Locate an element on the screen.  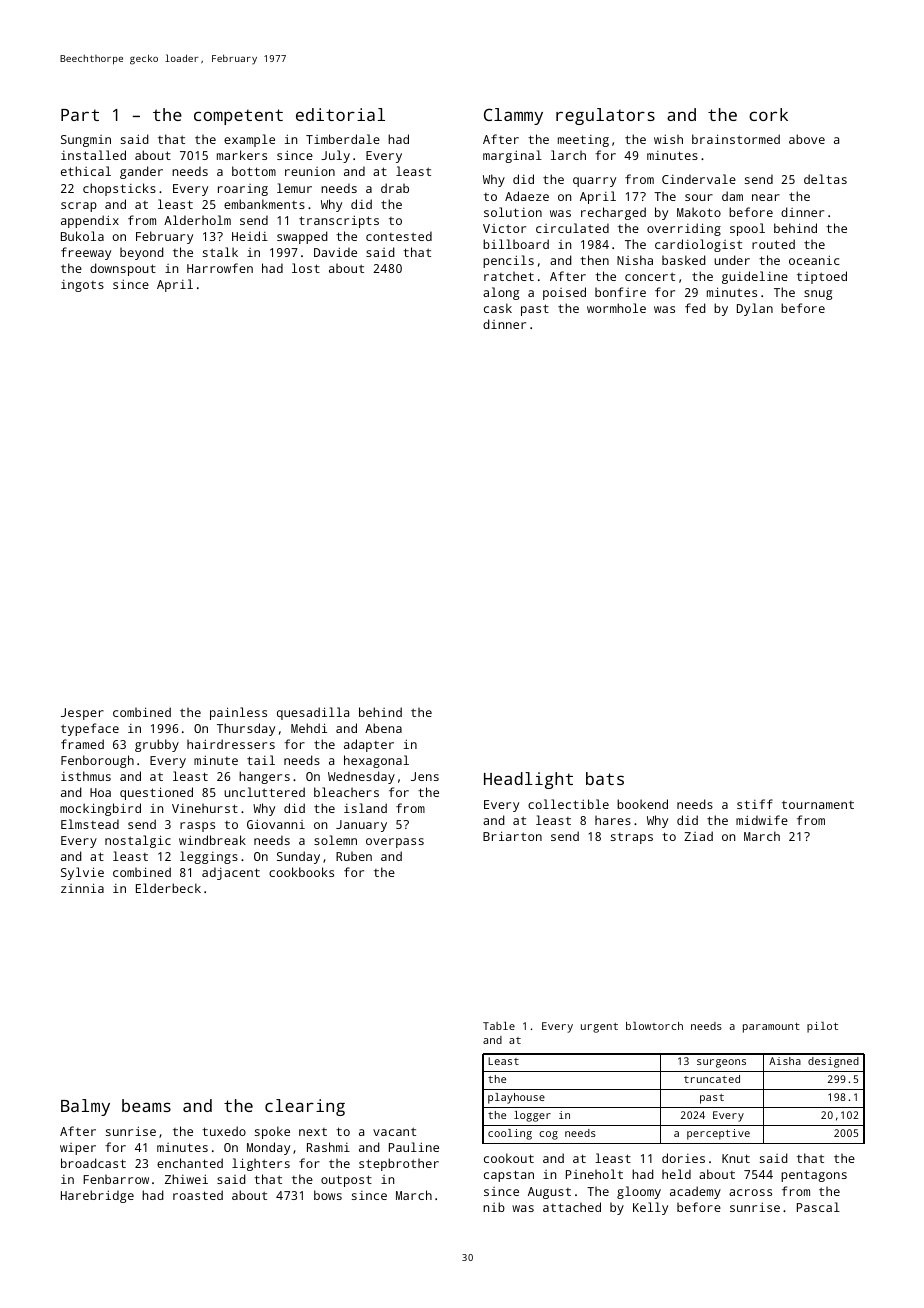
Harebridge is located at coordinates (97, 1196).
